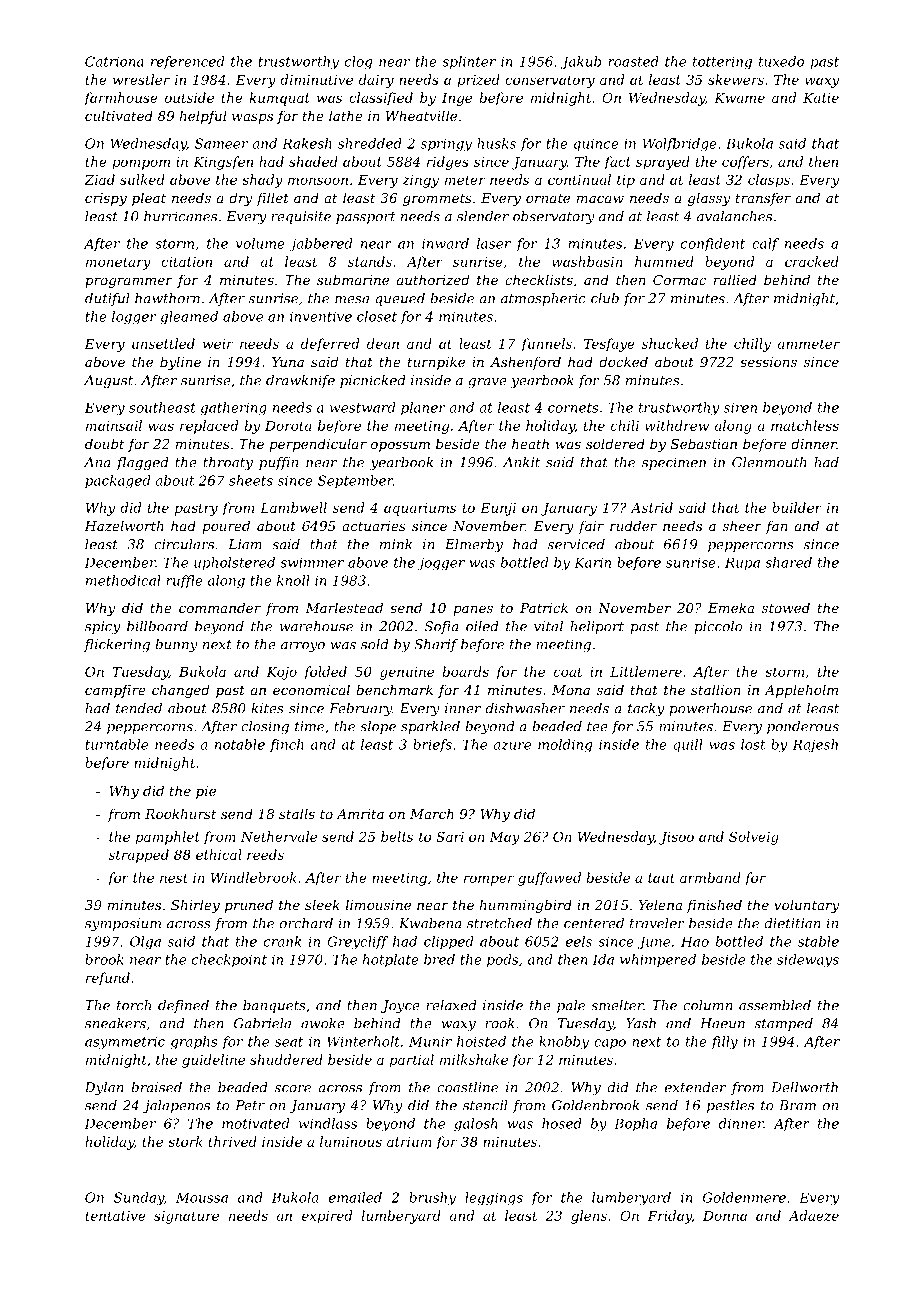  What do you see at coordinates (465, 671) in the screenshot?
I see `boards` at bounding box center [465, 671].
